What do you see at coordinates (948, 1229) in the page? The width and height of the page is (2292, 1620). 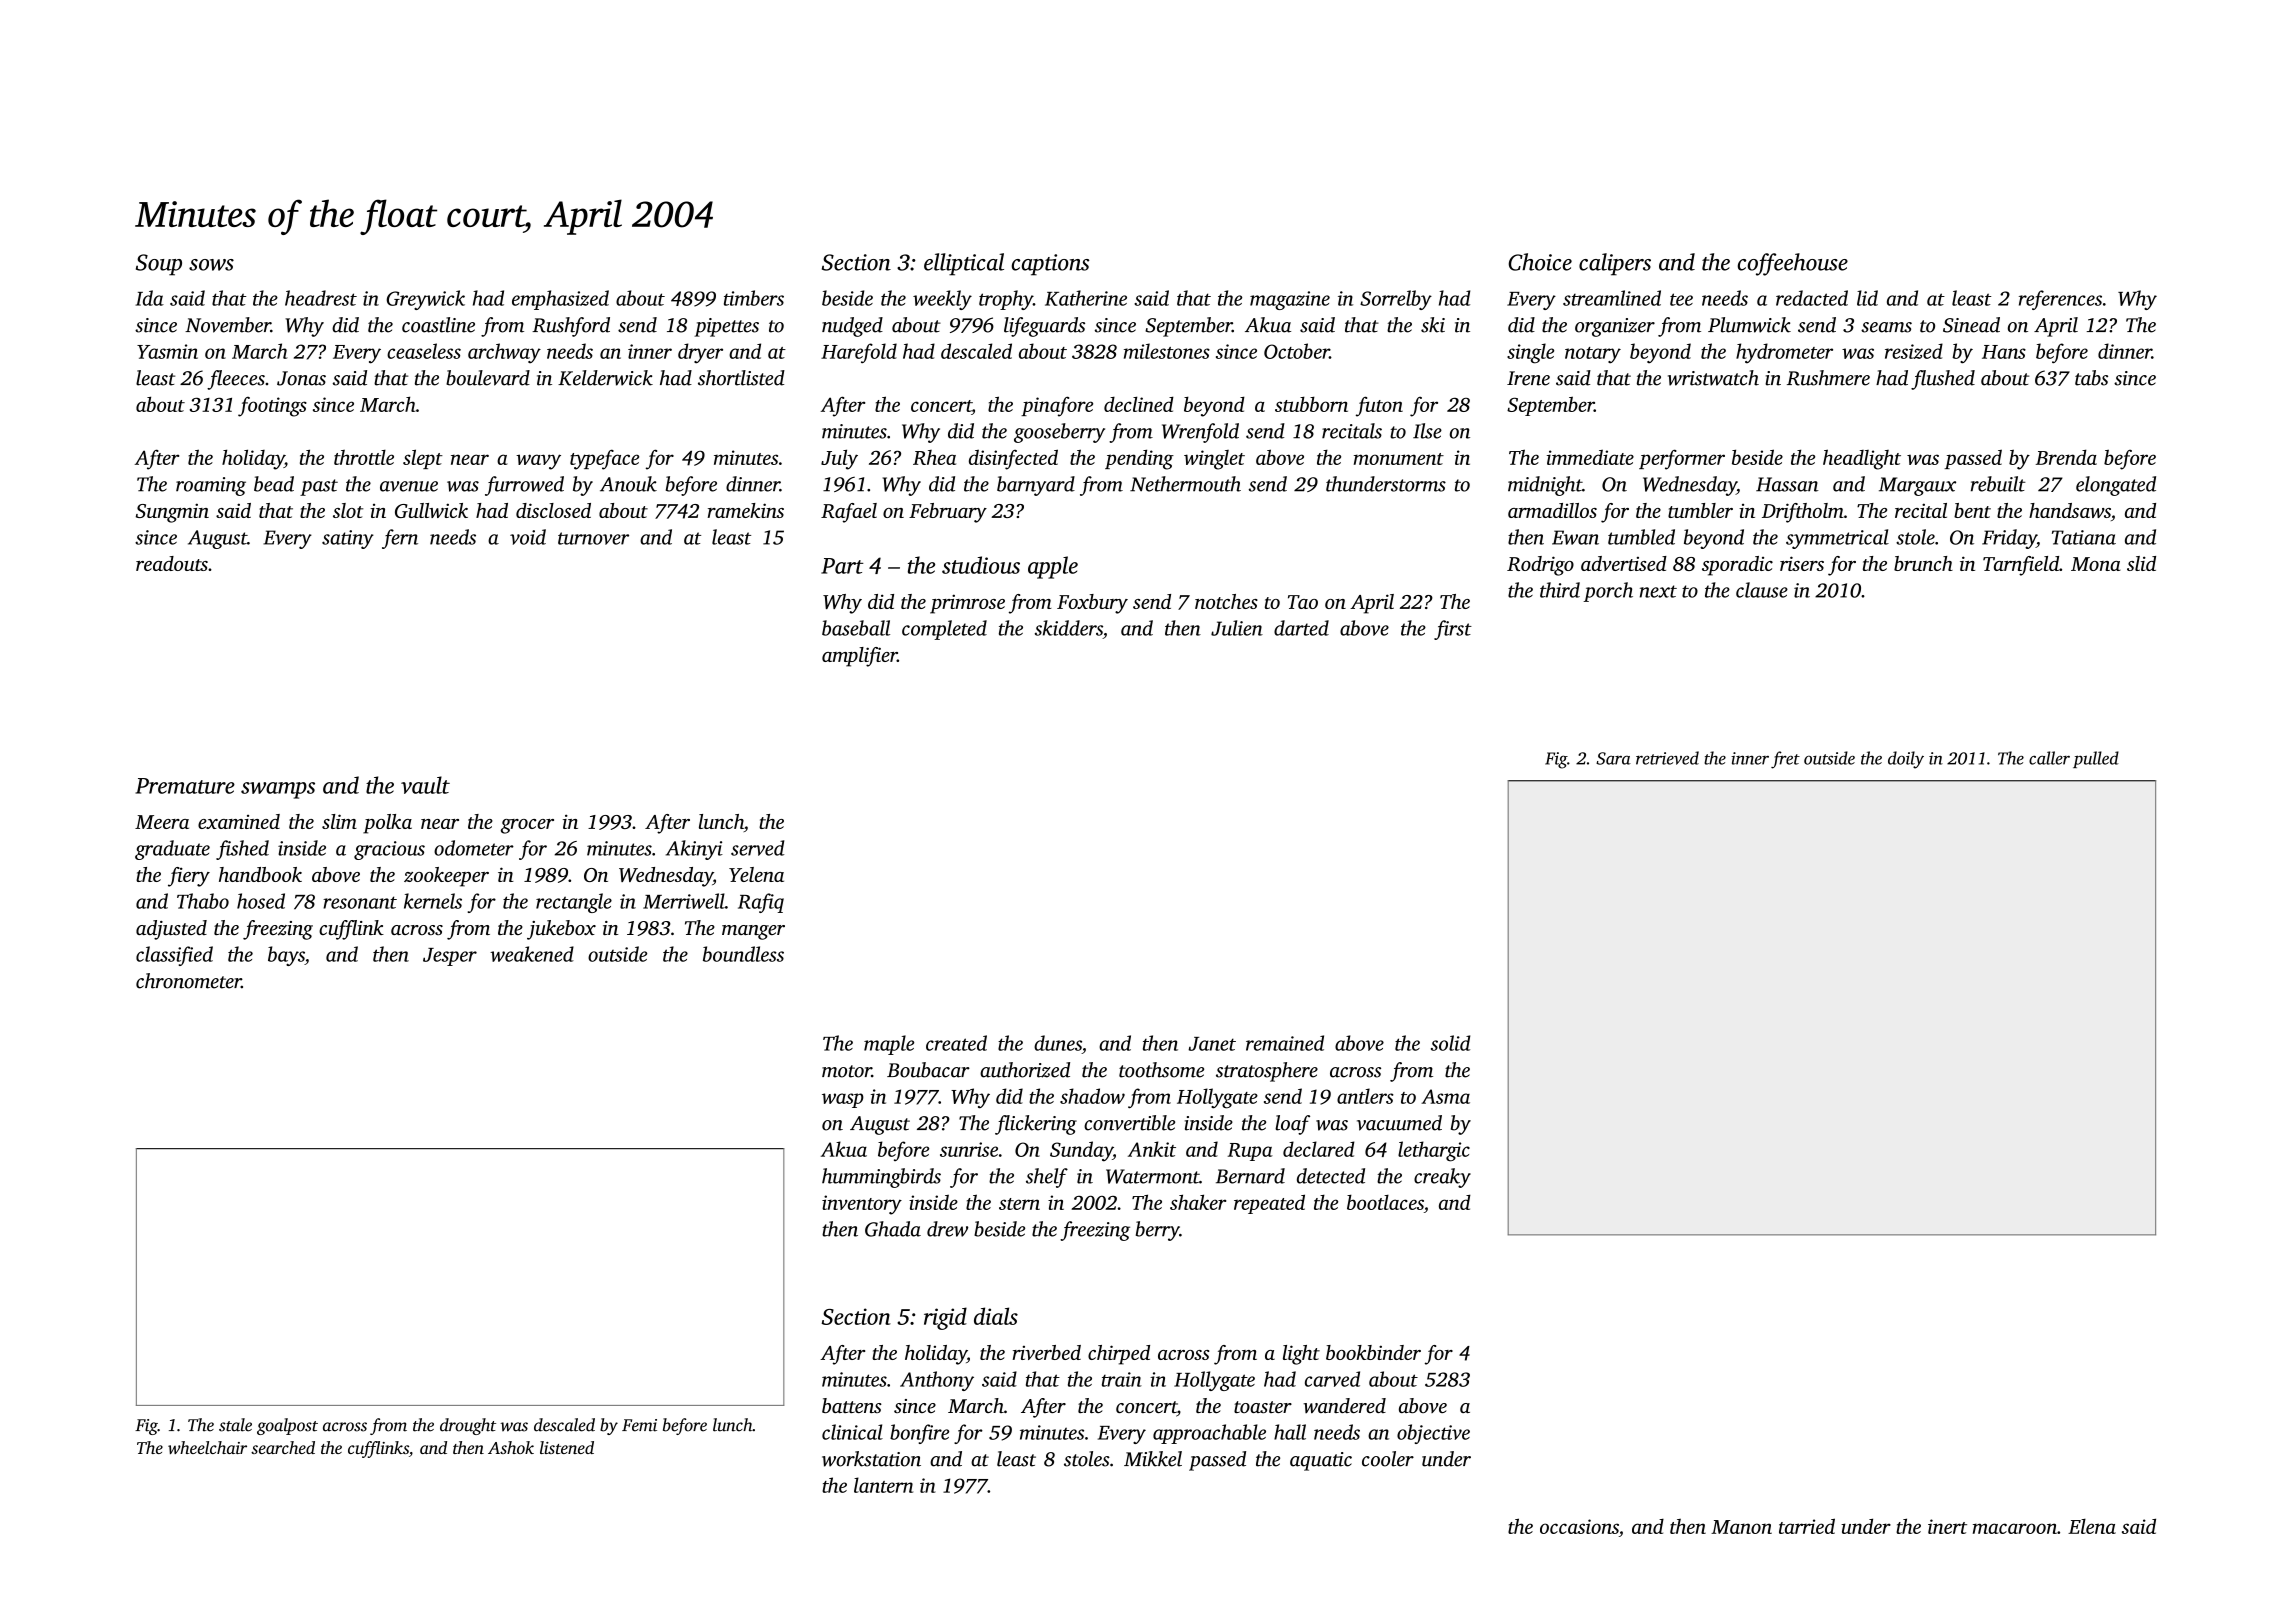 I see `drew` at bounding box center [948, 1229].
